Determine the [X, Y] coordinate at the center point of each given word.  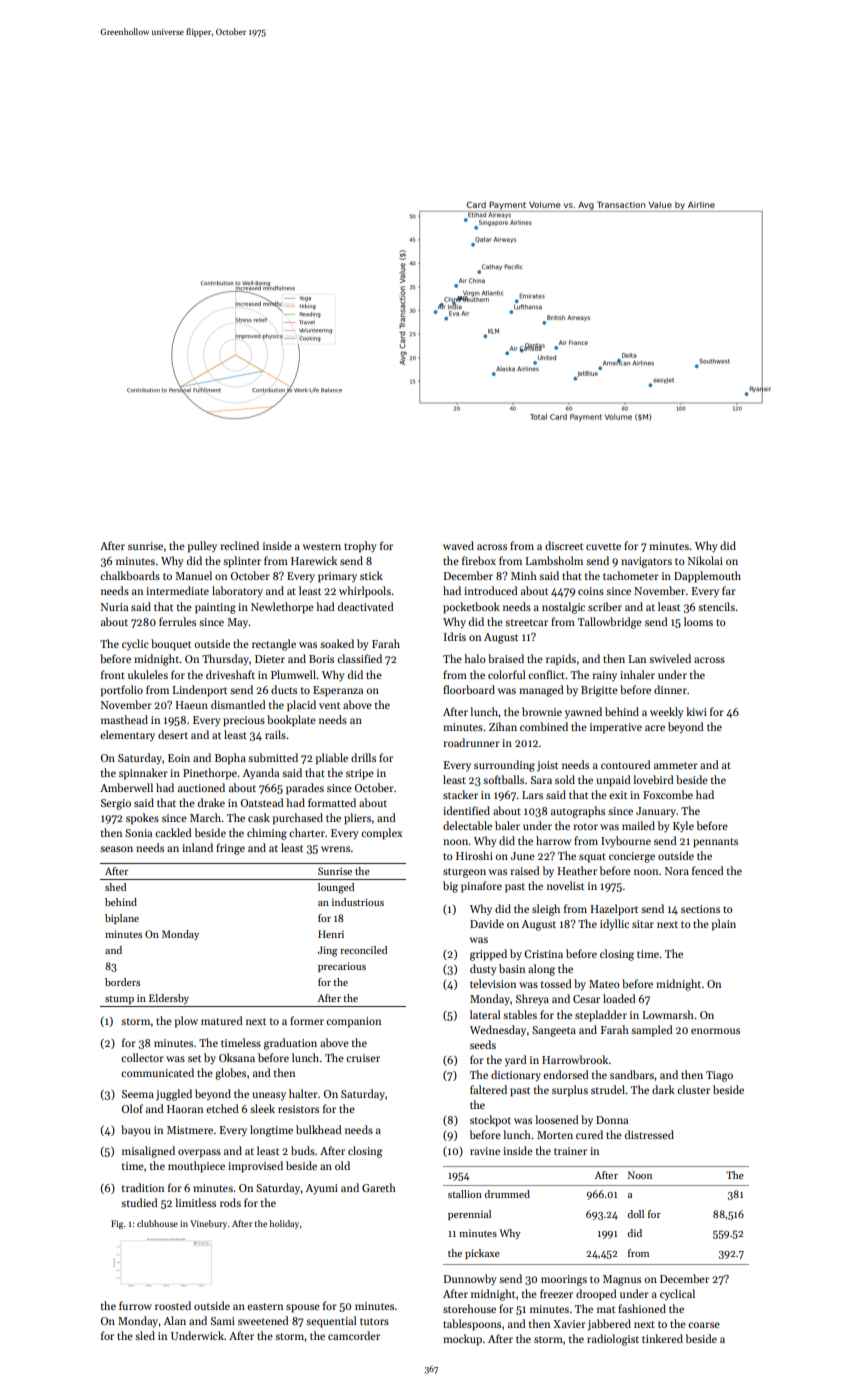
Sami [223, 1321]
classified [359, 658]
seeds [483, 1044]
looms [698, 621]
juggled [174, 1095]
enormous [715, 1031]
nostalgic [563, 608]
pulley [202, 547]
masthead [124, 719]
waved [458, 545]
